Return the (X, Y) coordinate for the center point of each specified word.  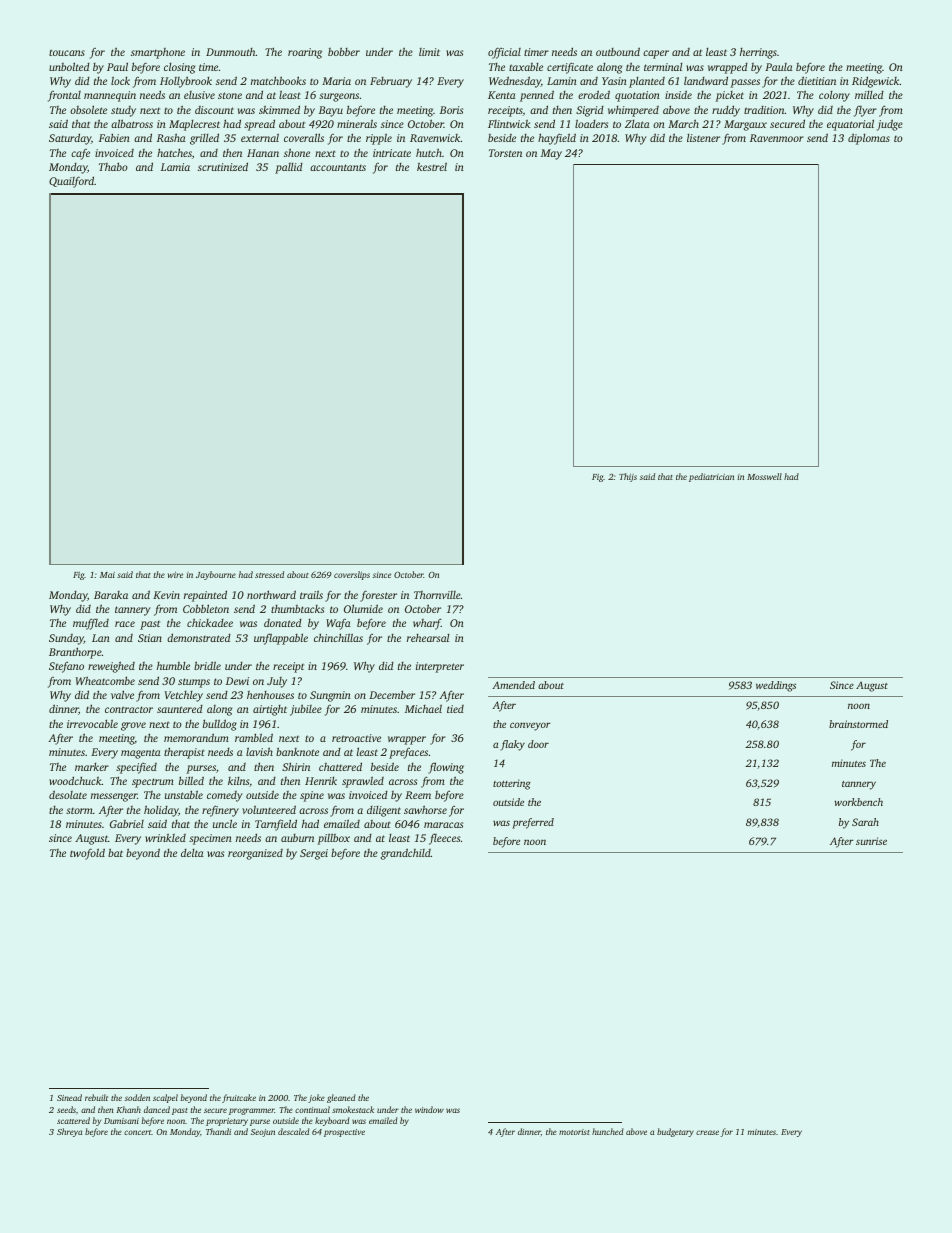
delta (192, 853)
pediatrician (711, 477)
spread (259, 125)
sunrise (871, 841)
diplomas (869, 139)
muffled (91, 624)
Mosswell (764, 476)
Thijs (628, 477)
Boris (451, 110)
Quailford (71, 182)
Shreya (69, 1132)
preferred (533, 823)
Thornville (437, 595)
